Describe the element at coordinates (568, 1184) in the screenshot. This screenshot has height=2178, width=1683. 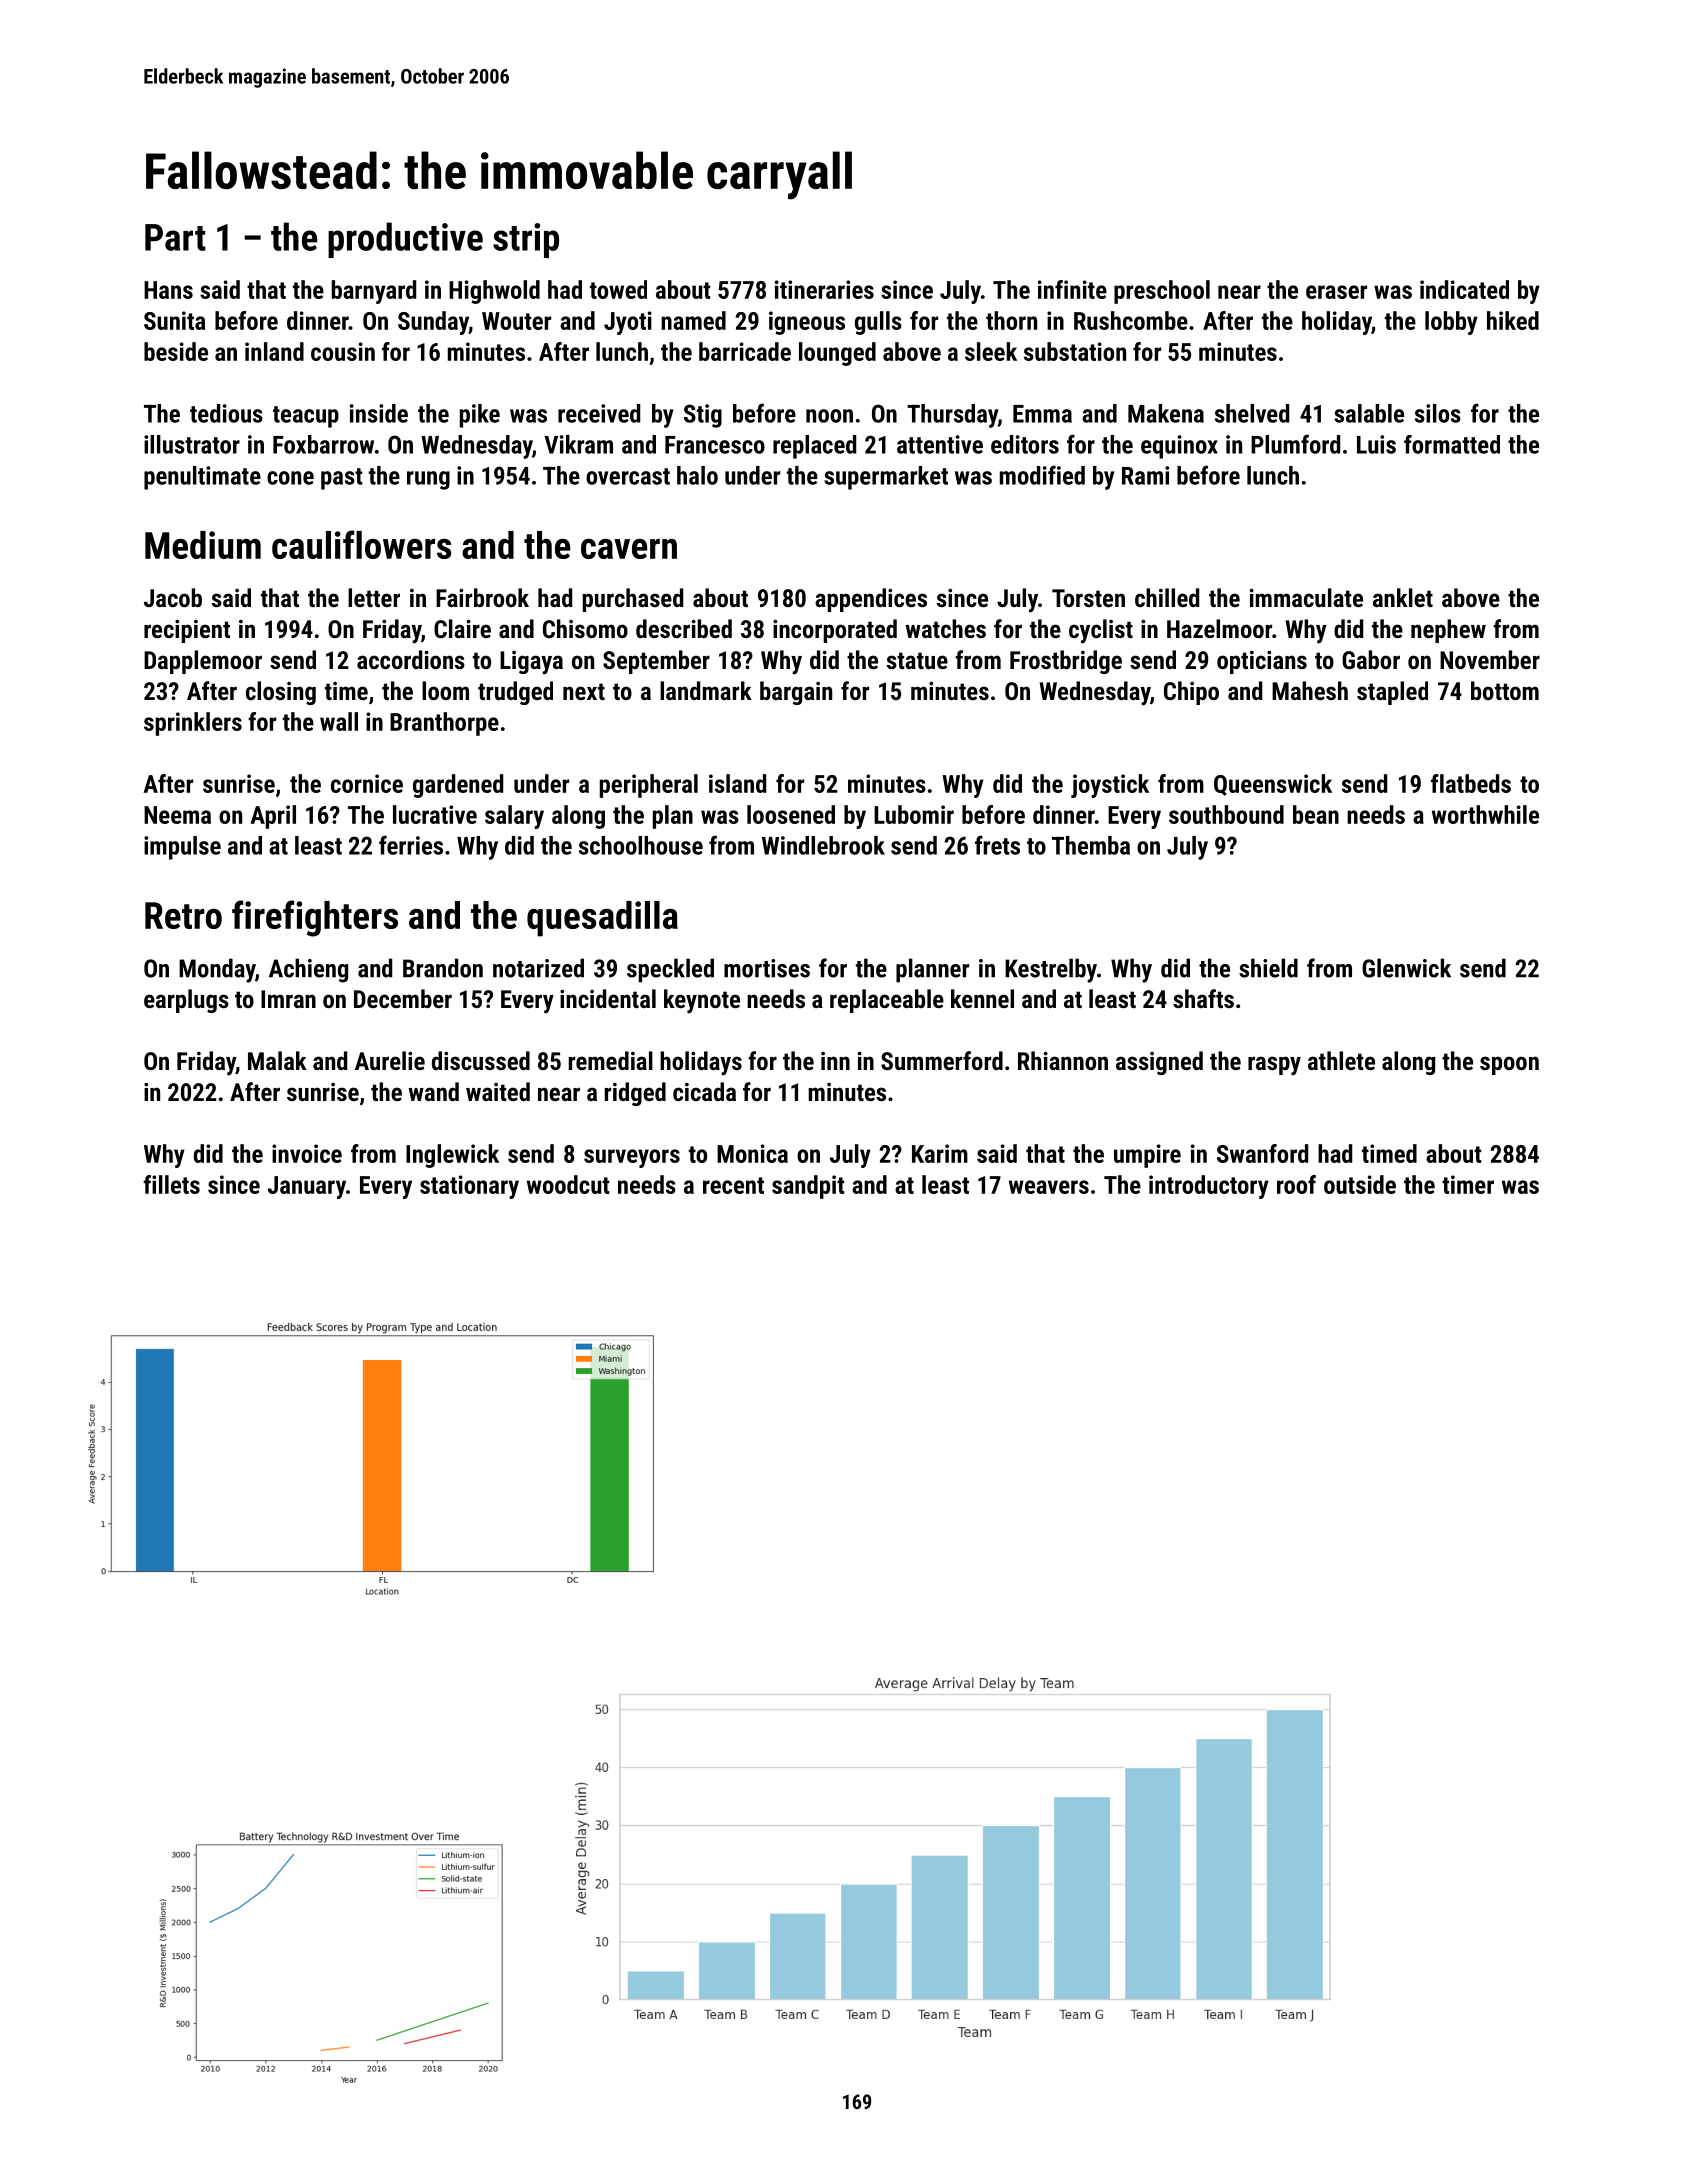
I see `woodcut` at that location.
